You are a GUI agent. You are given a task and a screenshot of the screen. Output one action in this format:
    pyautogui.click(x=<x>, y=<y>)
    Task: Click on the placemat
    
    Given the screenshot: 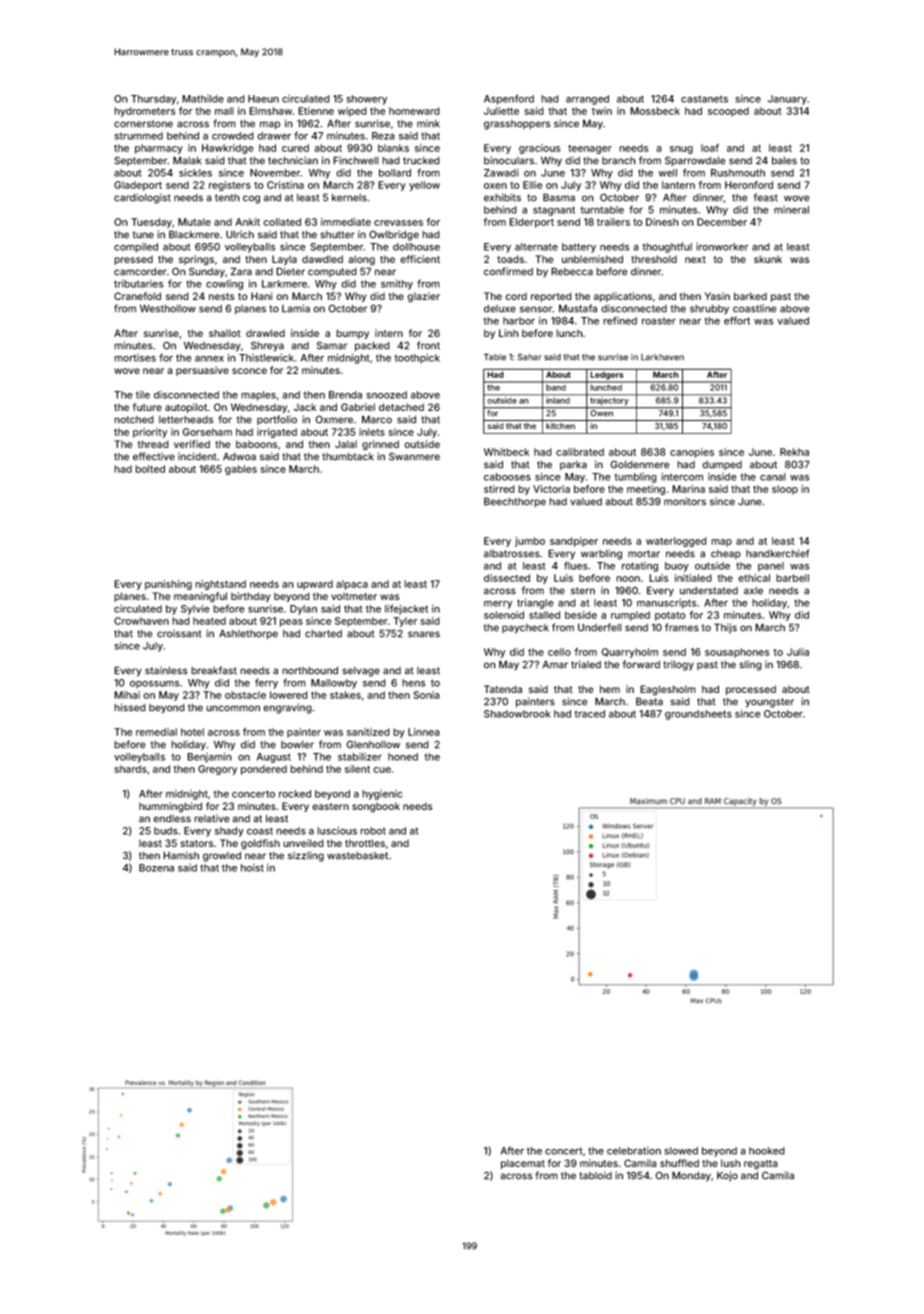 What is the action you would take?
    pyautogui.click(x=523, y=1164)
